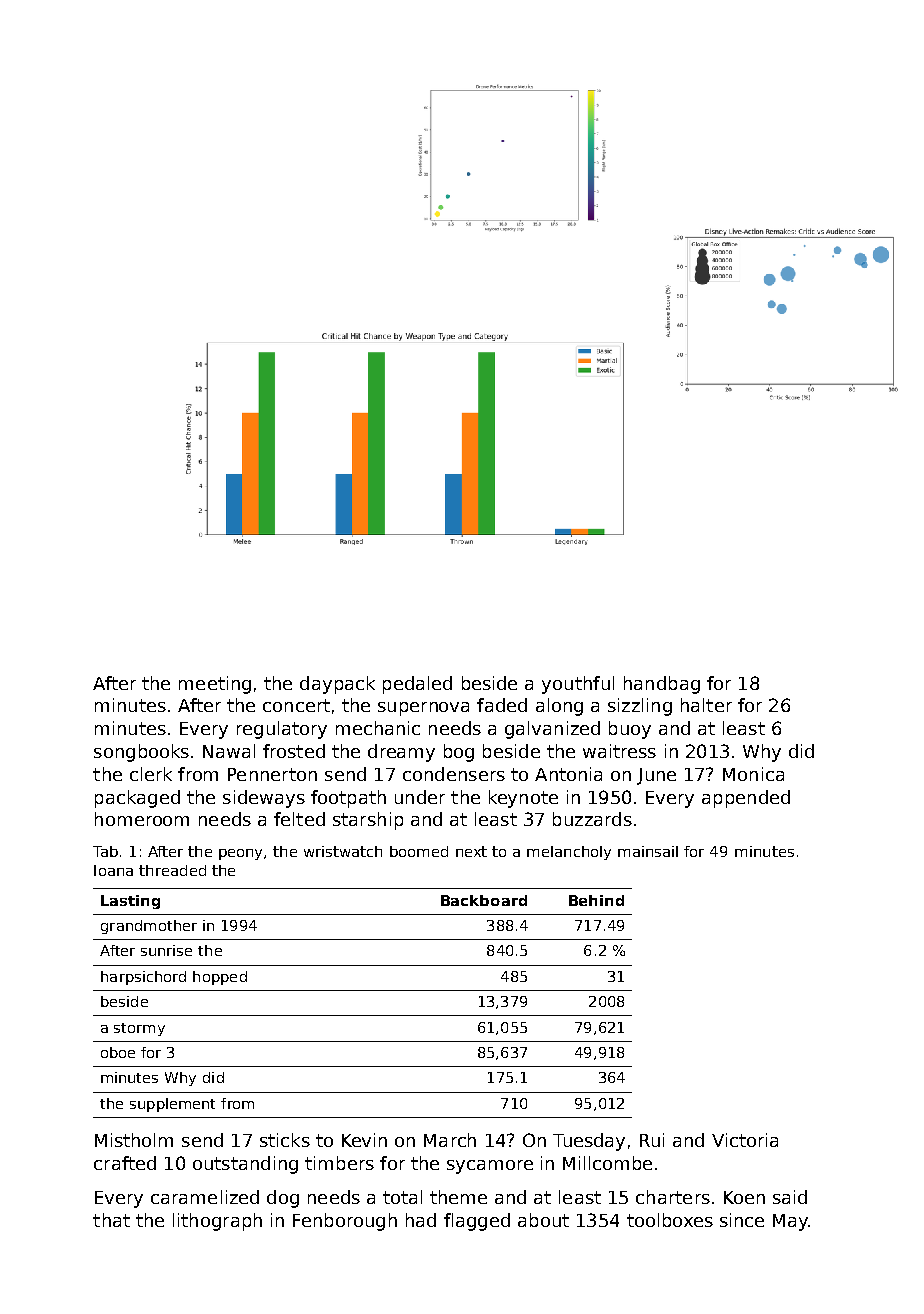  Describe the element at coordinates (423, 709) in the page. I see `supernova` at that location.
